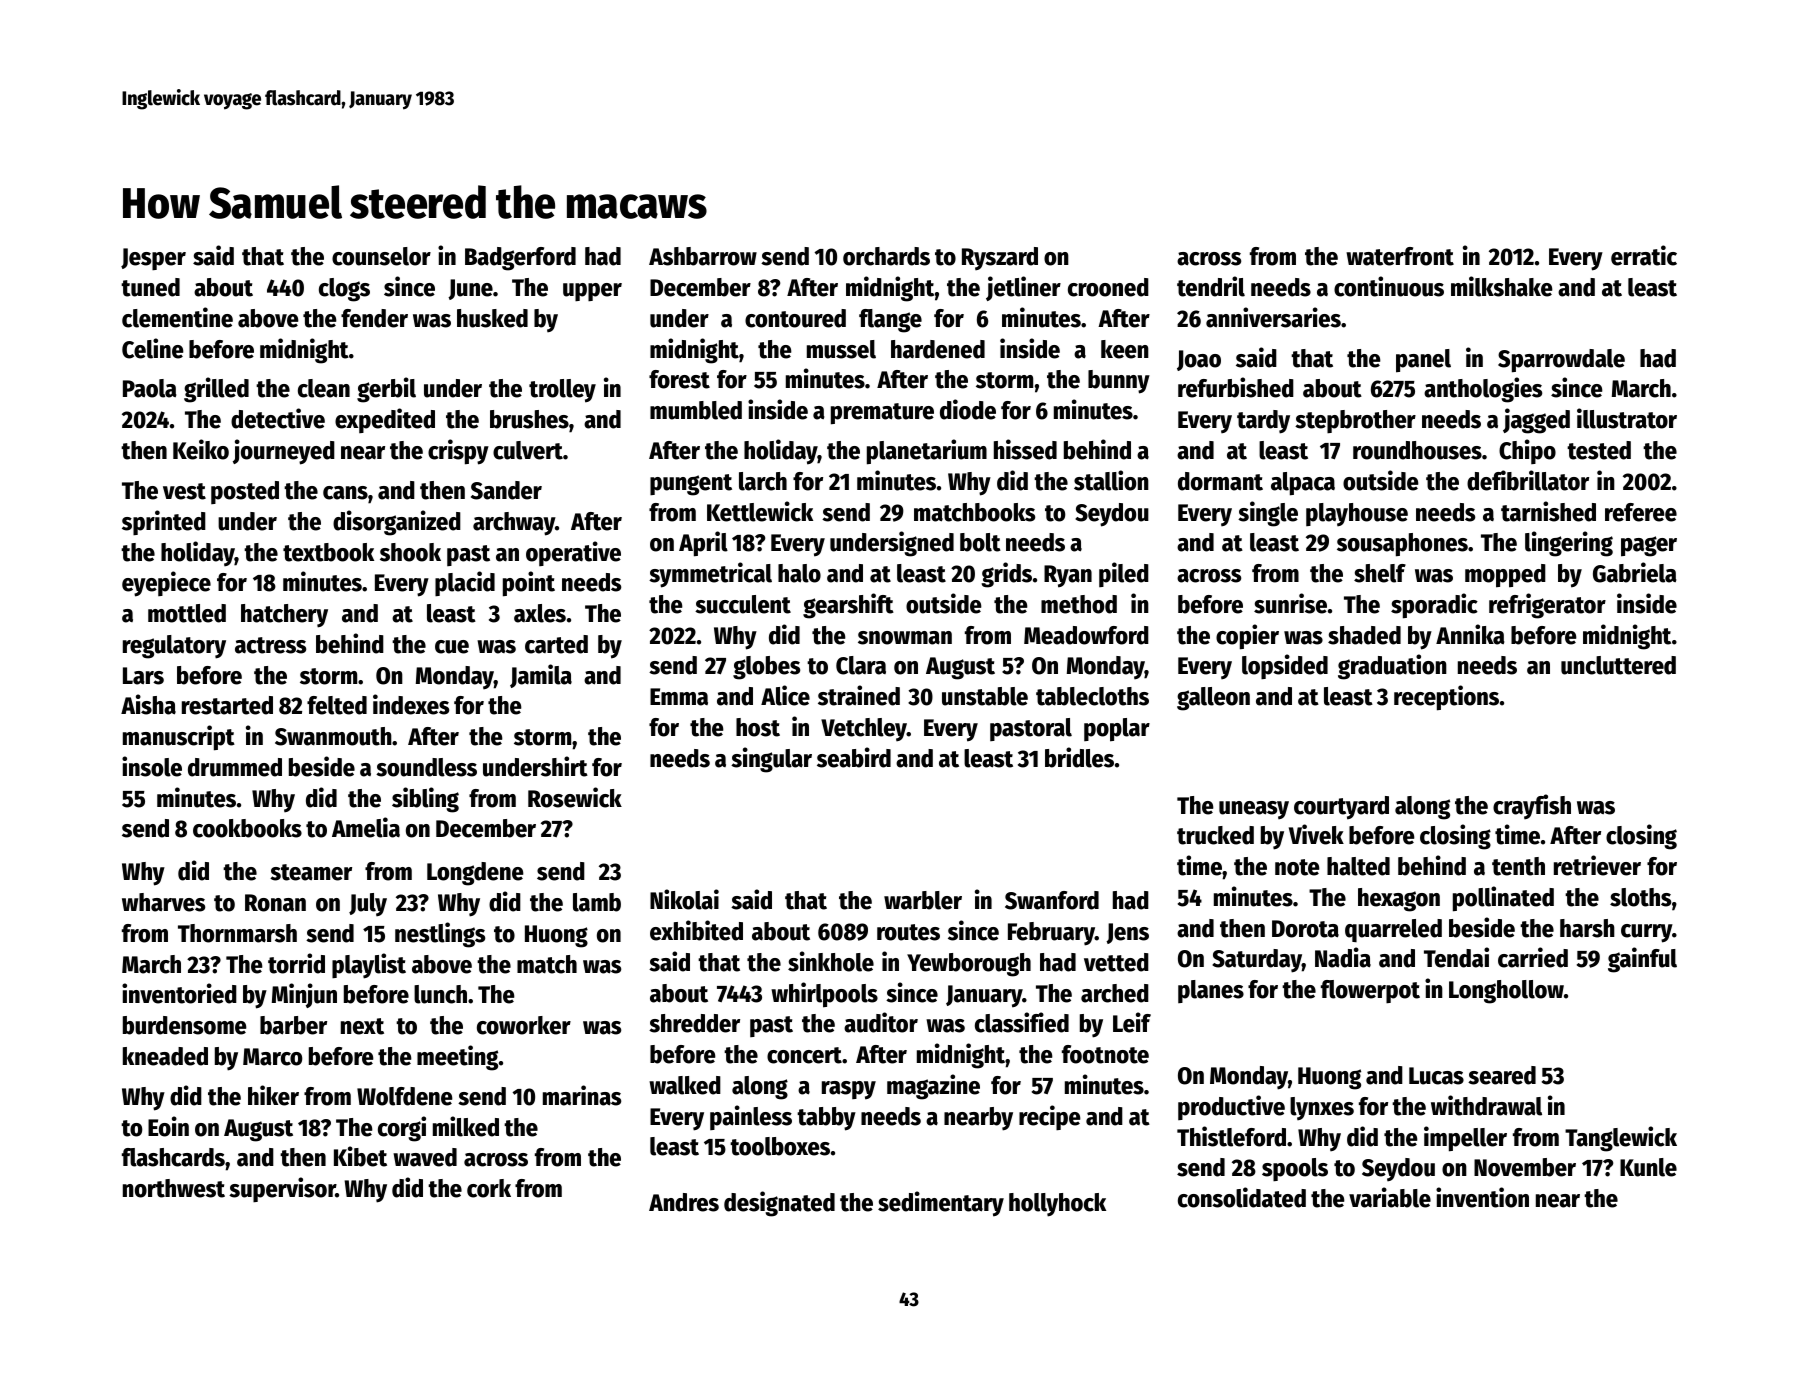 This page has height=1390, width=1799. Describe the element at coordinates (282, 1189) in the page. I see `supervisor` at that location.
